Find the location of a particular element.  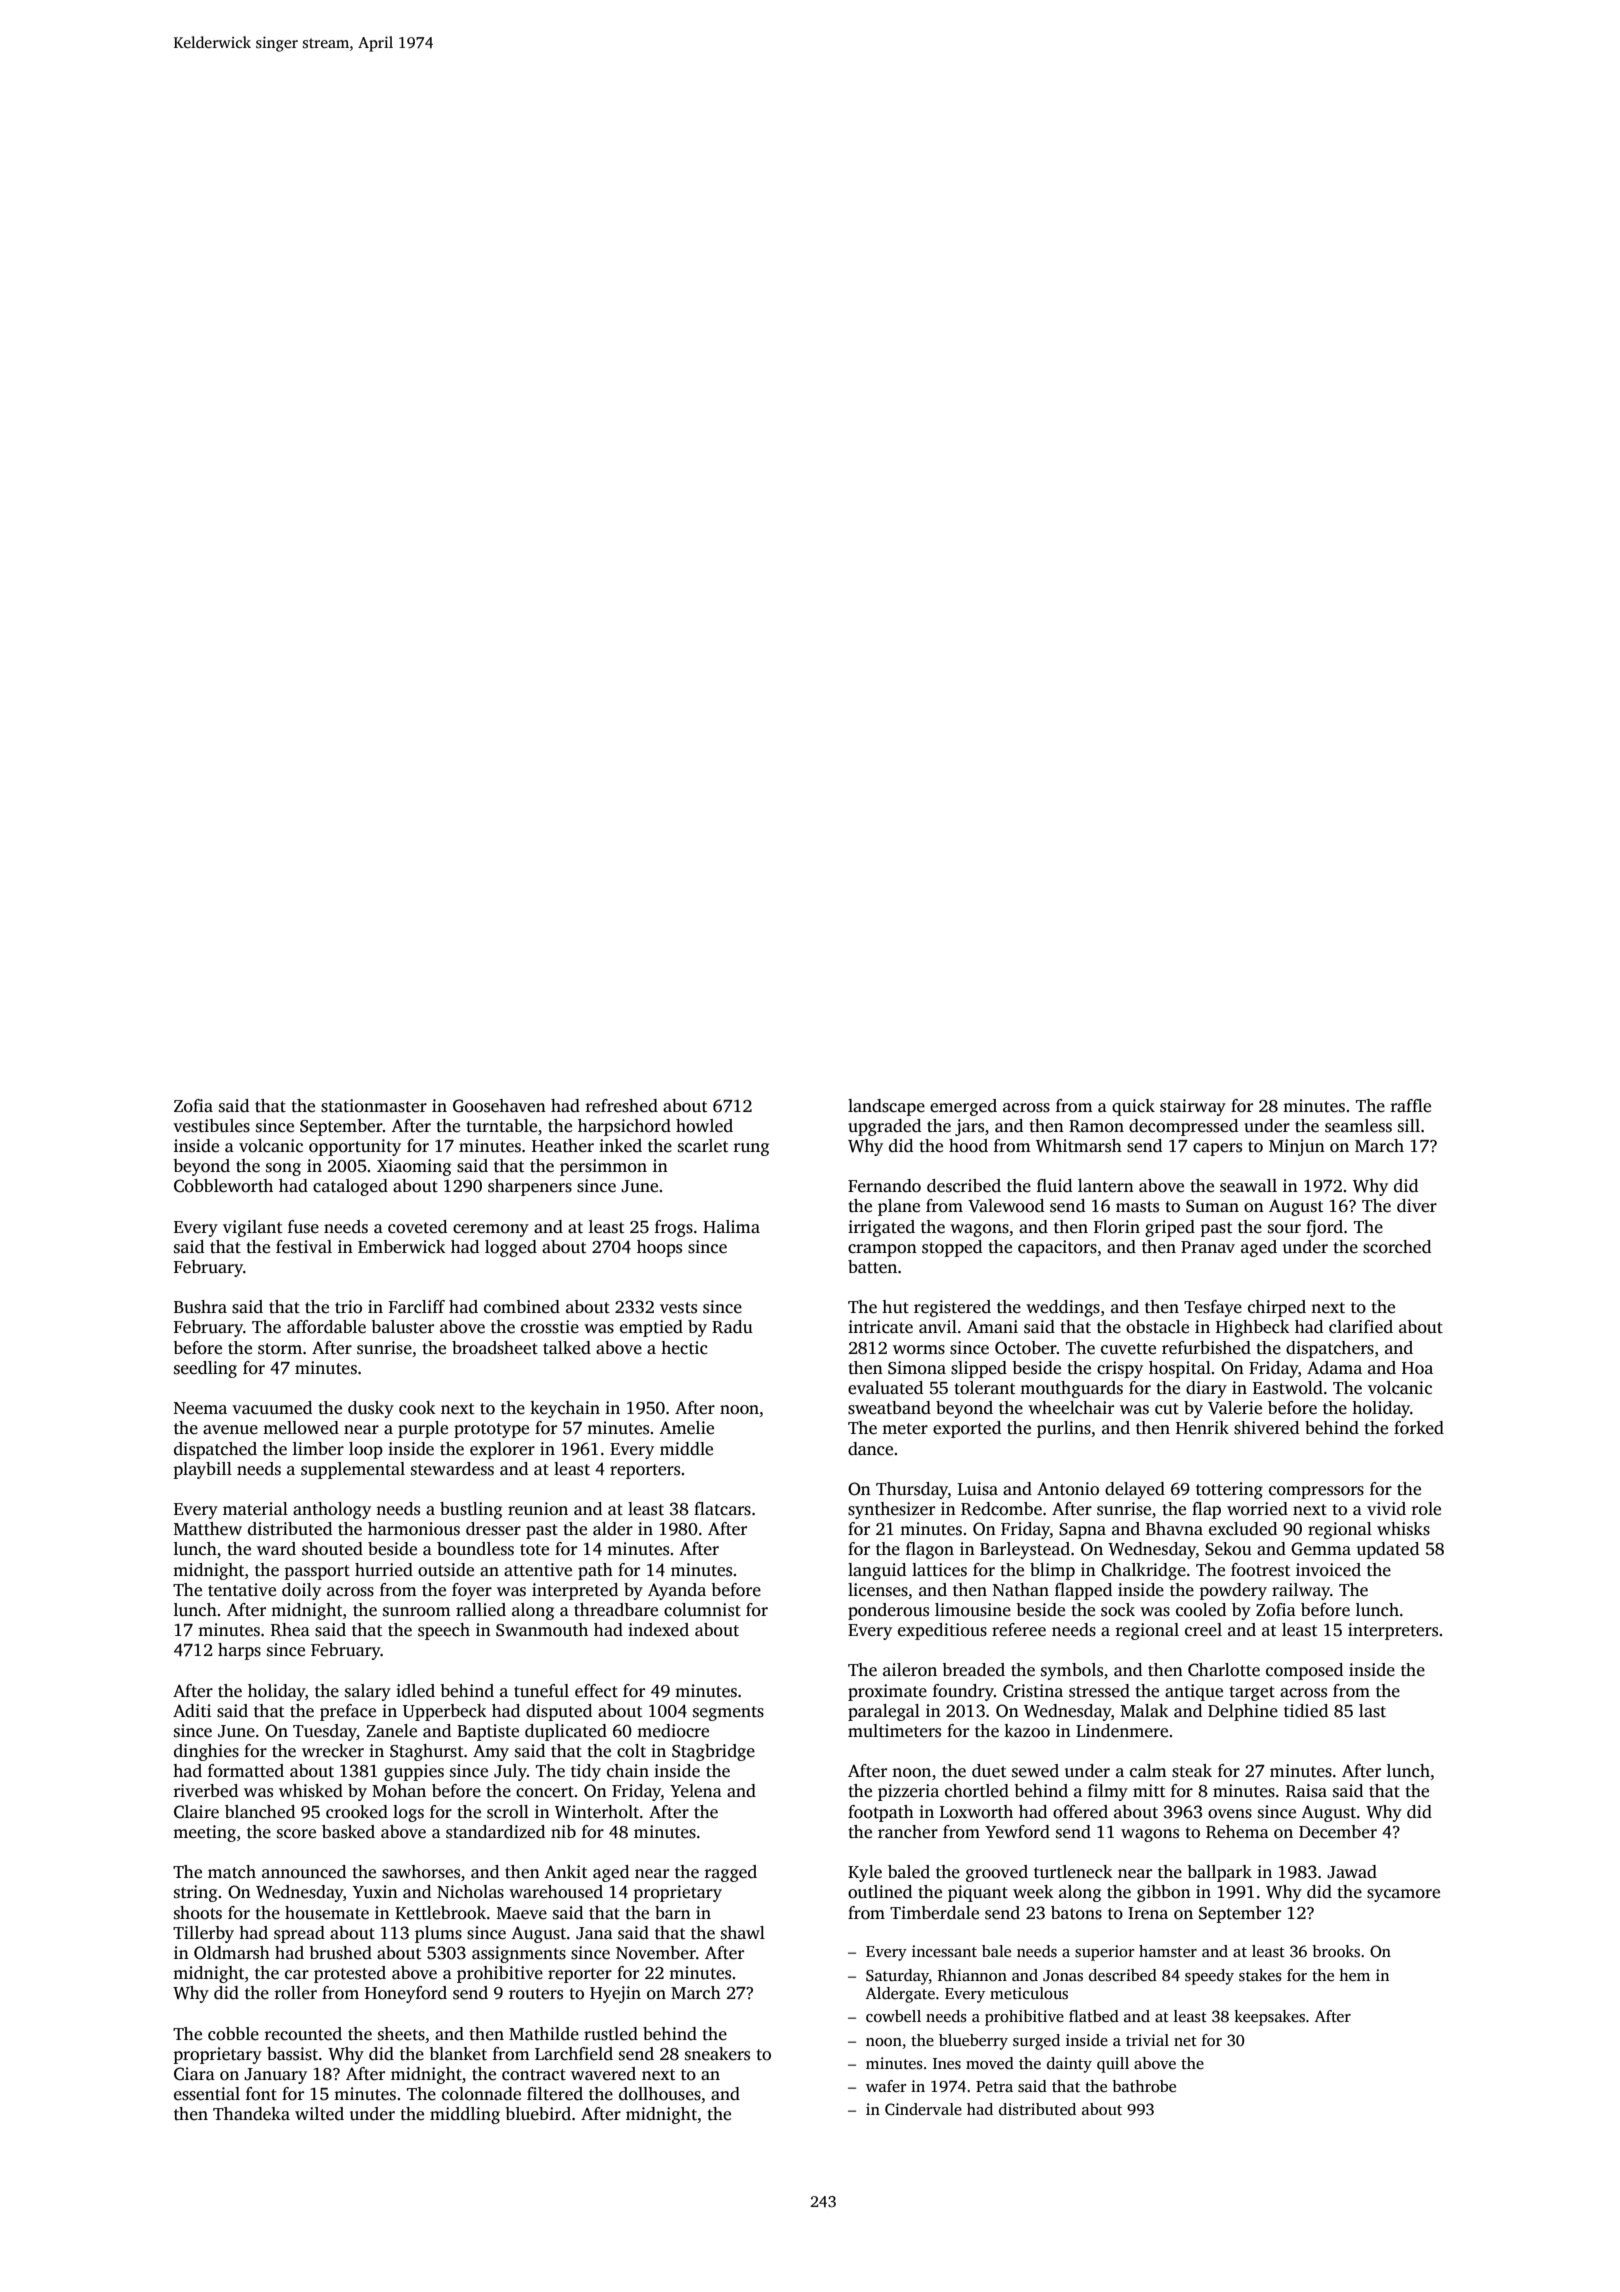

Barleystead is located at coordinates (1025, 1550).
